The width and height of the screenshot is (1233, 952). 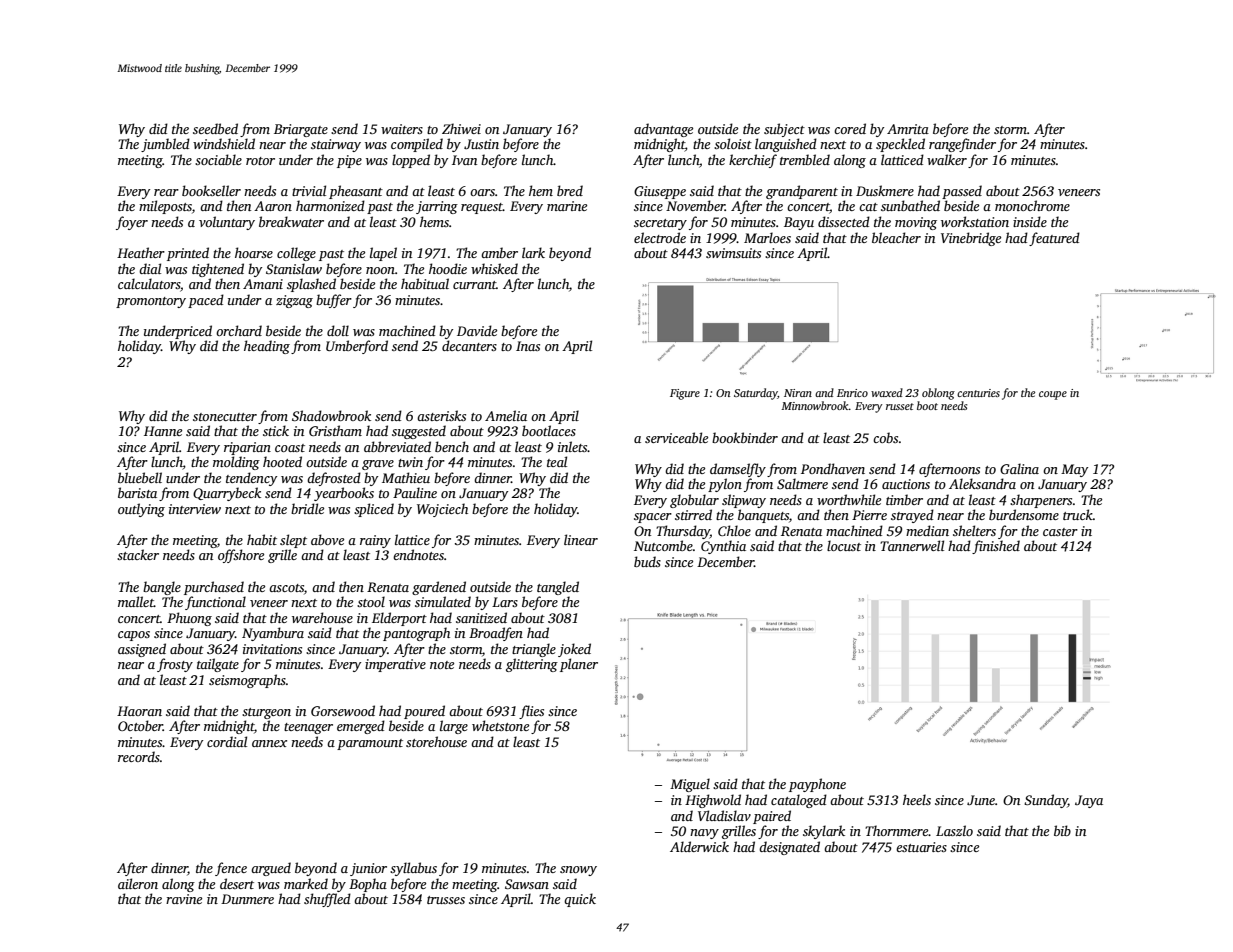 What do you see at coordinates (527, 884) in the screenshot?
I see `Sawsan` at bounding box center [527, 884].
